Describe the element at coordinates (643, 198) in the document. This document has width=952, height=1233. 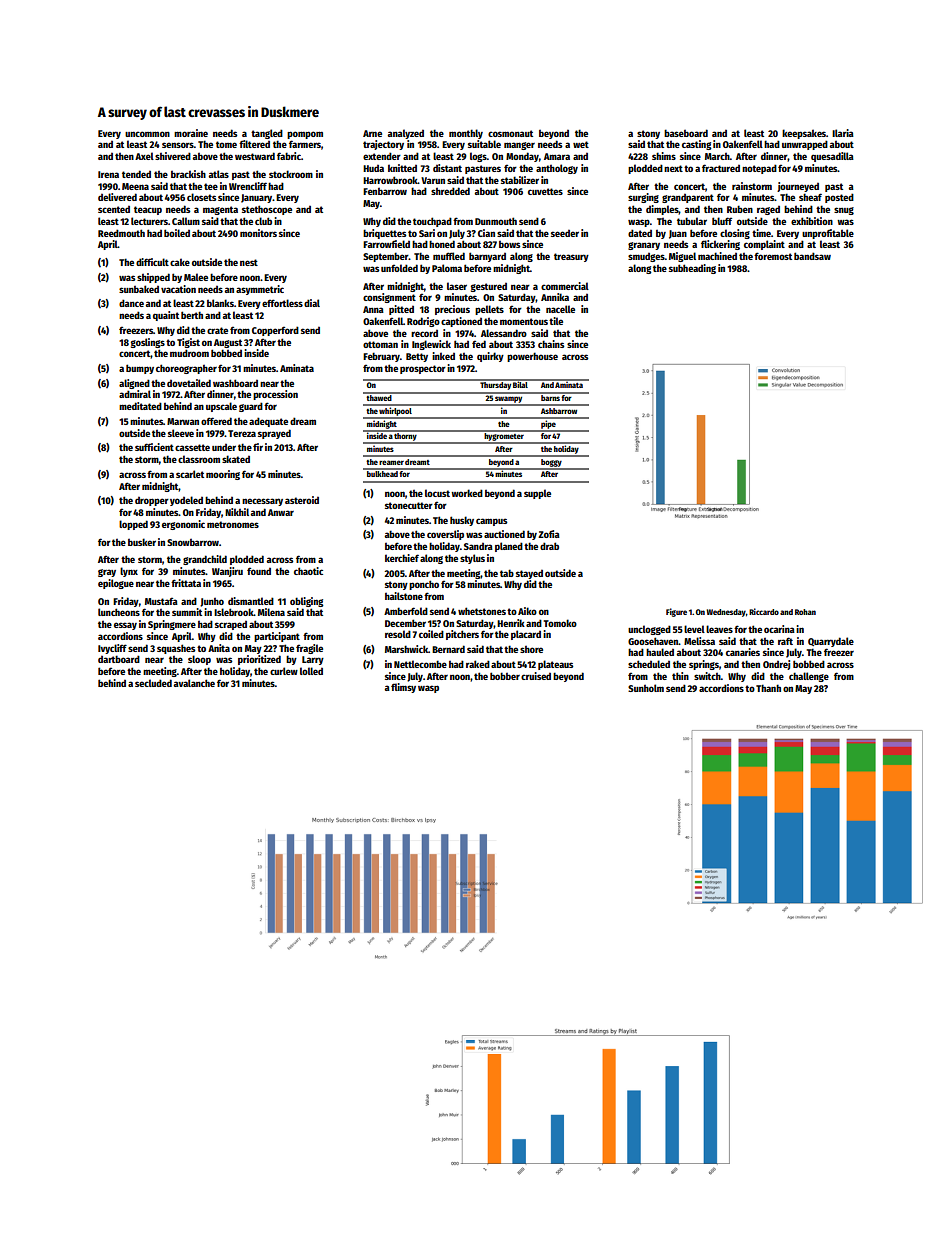
I see `surging` at that location.
